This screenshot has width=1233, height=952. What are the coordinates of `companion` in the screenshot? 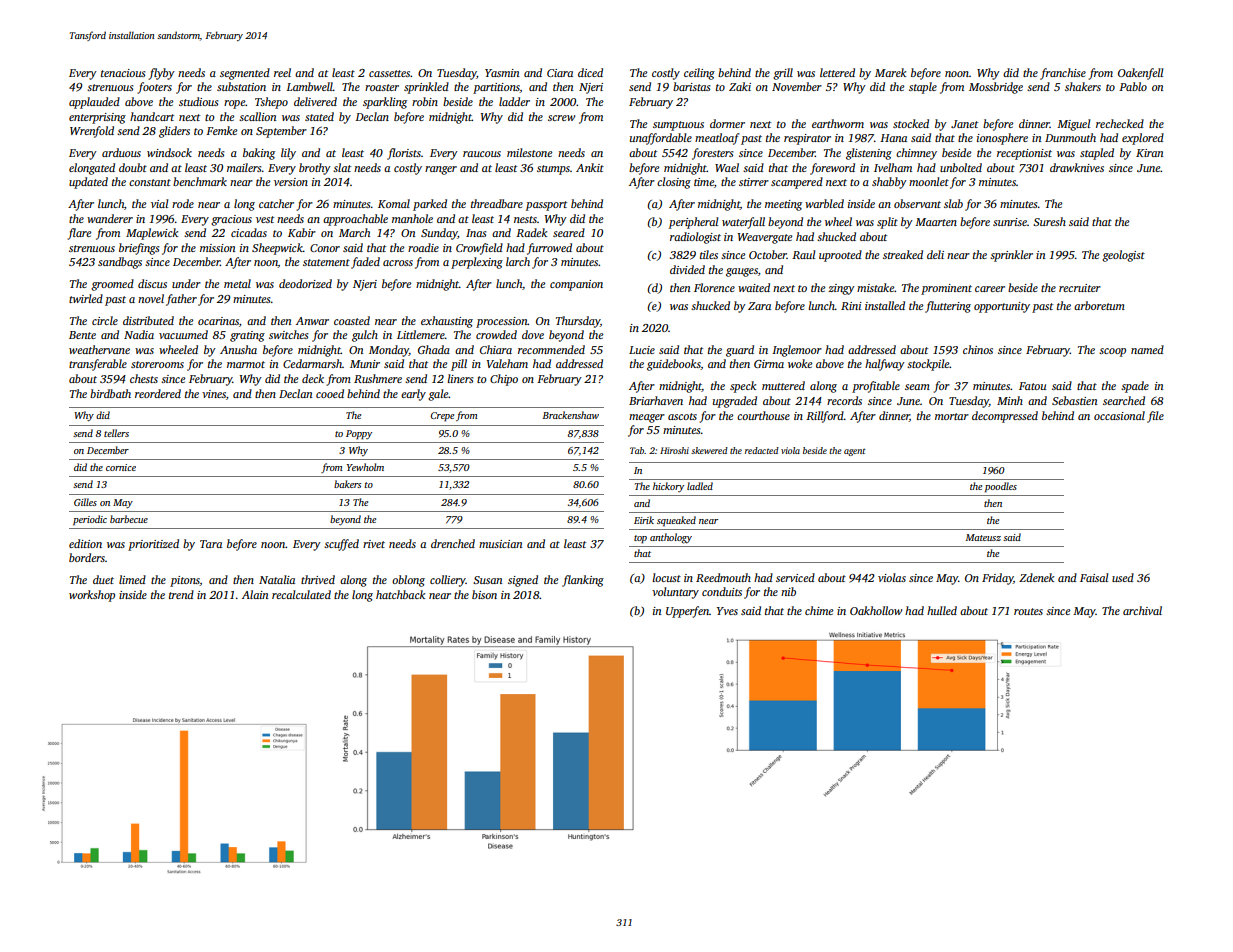 It's located at (576, 285).
